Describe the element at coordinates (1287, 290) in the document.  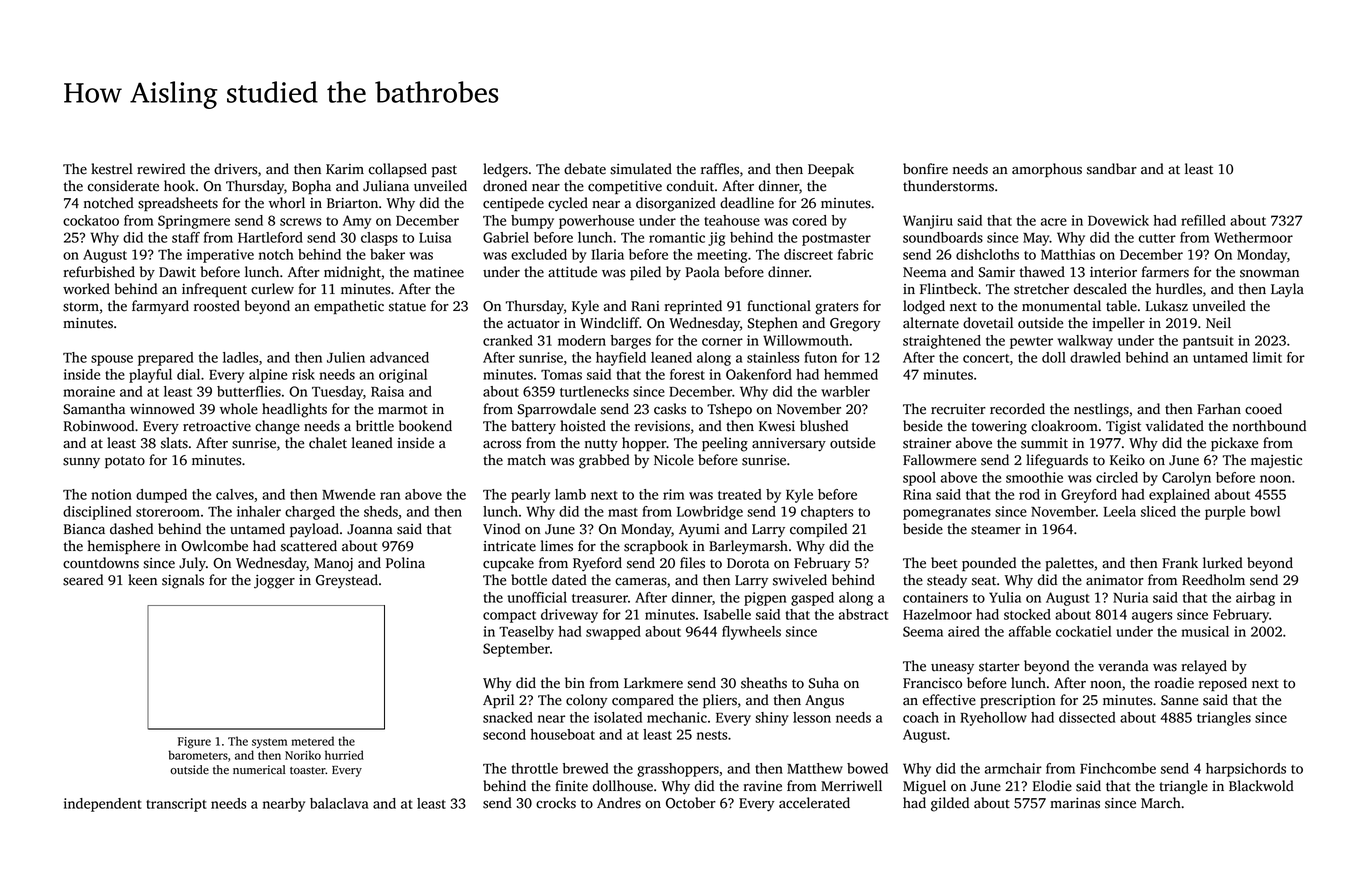
I see `Layla` at that location.
